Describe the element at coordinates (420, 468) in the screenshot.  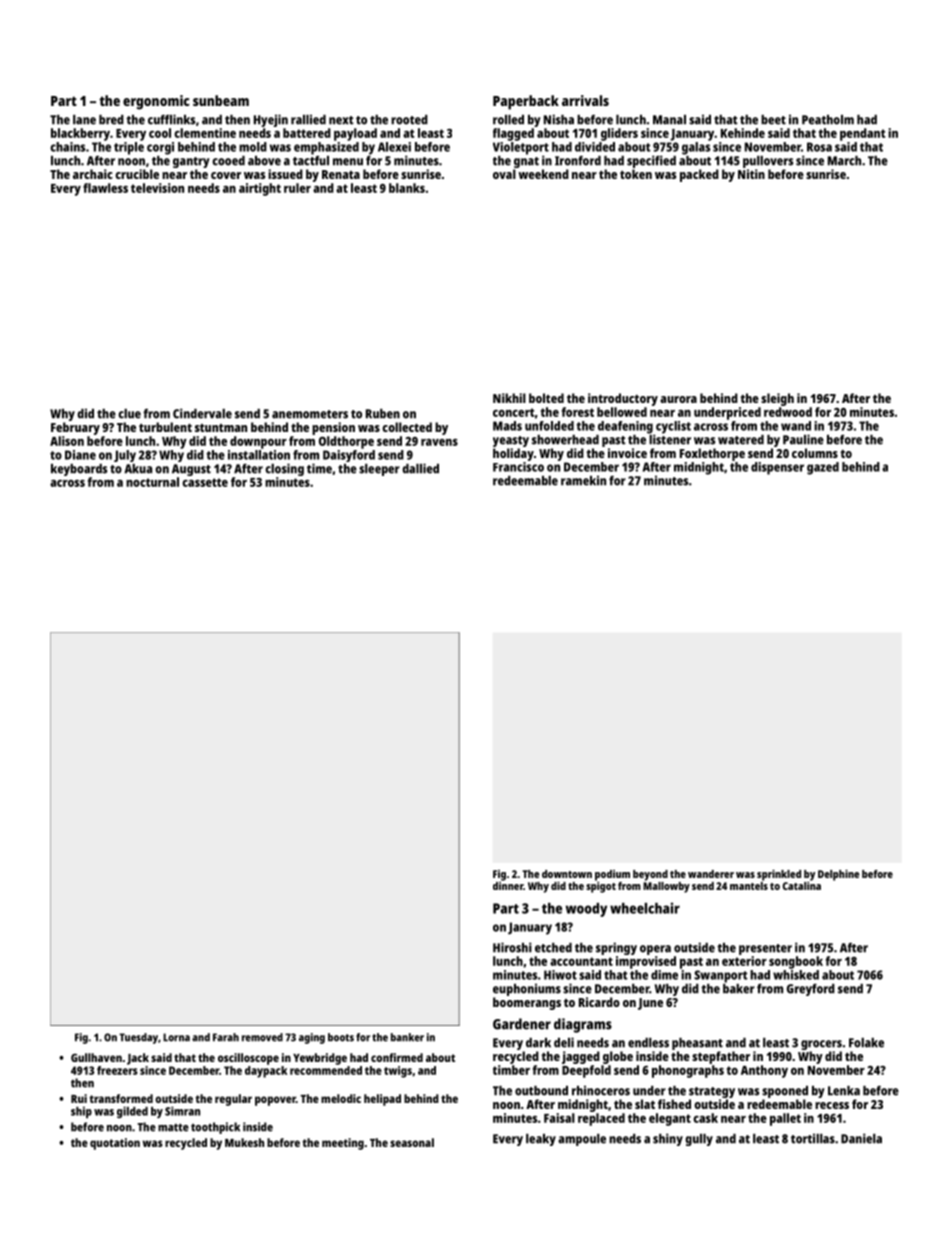
I see `dallied` at that location.
